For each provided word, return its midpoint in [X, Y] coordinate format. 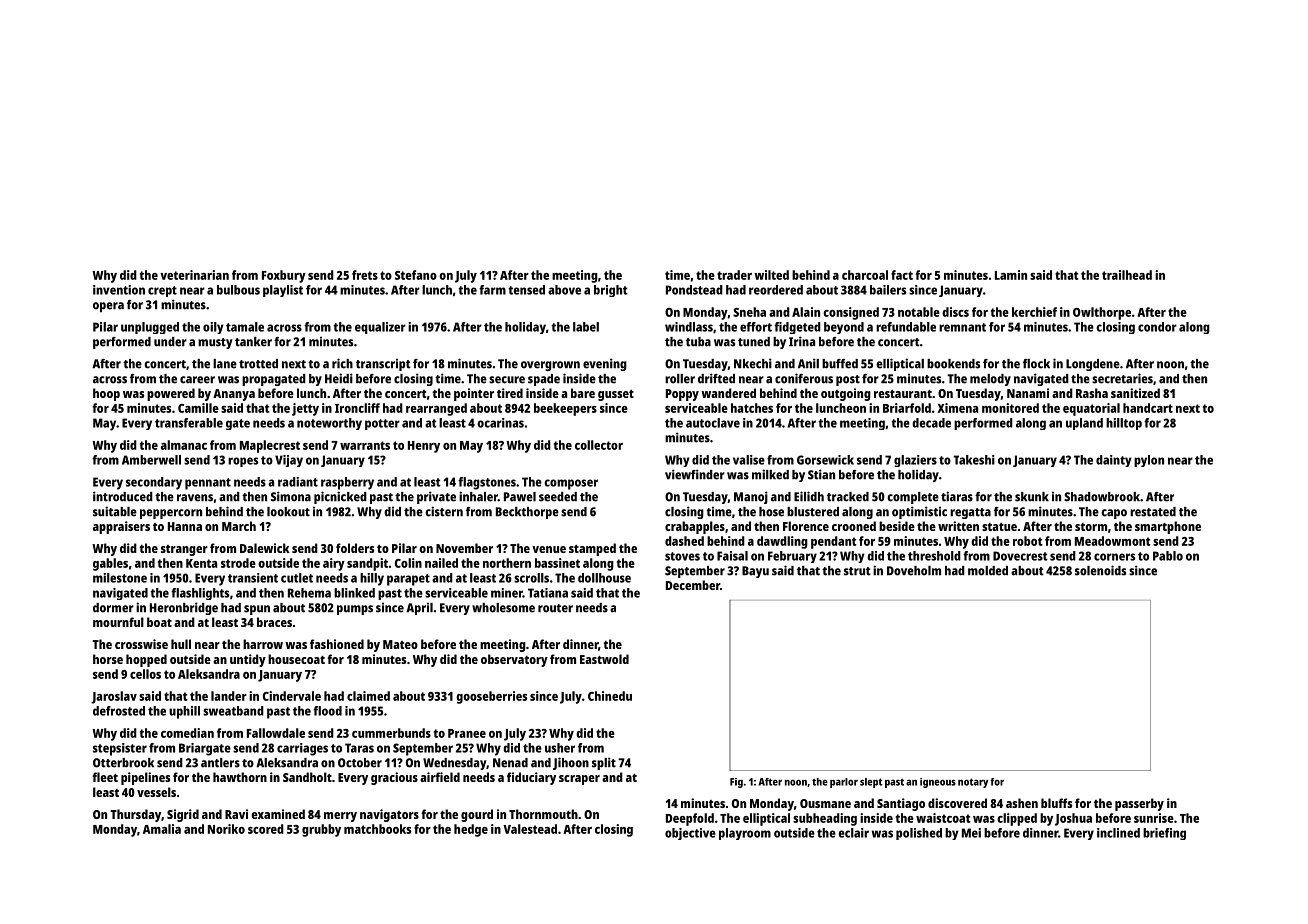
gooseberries [491, 697]
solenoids [1100, 570]
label [586, 327]
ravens [195, 498]
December [693, 585]
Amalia [162, 829]
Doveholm [914, 571]
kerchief [1034, 312]
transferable [189, 423]
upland [1084, 424]
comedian [187, 733]
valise [749, 460]
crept [162, 291]
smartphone [1168, 527]
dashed [684, 541]
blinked [354, 593]
